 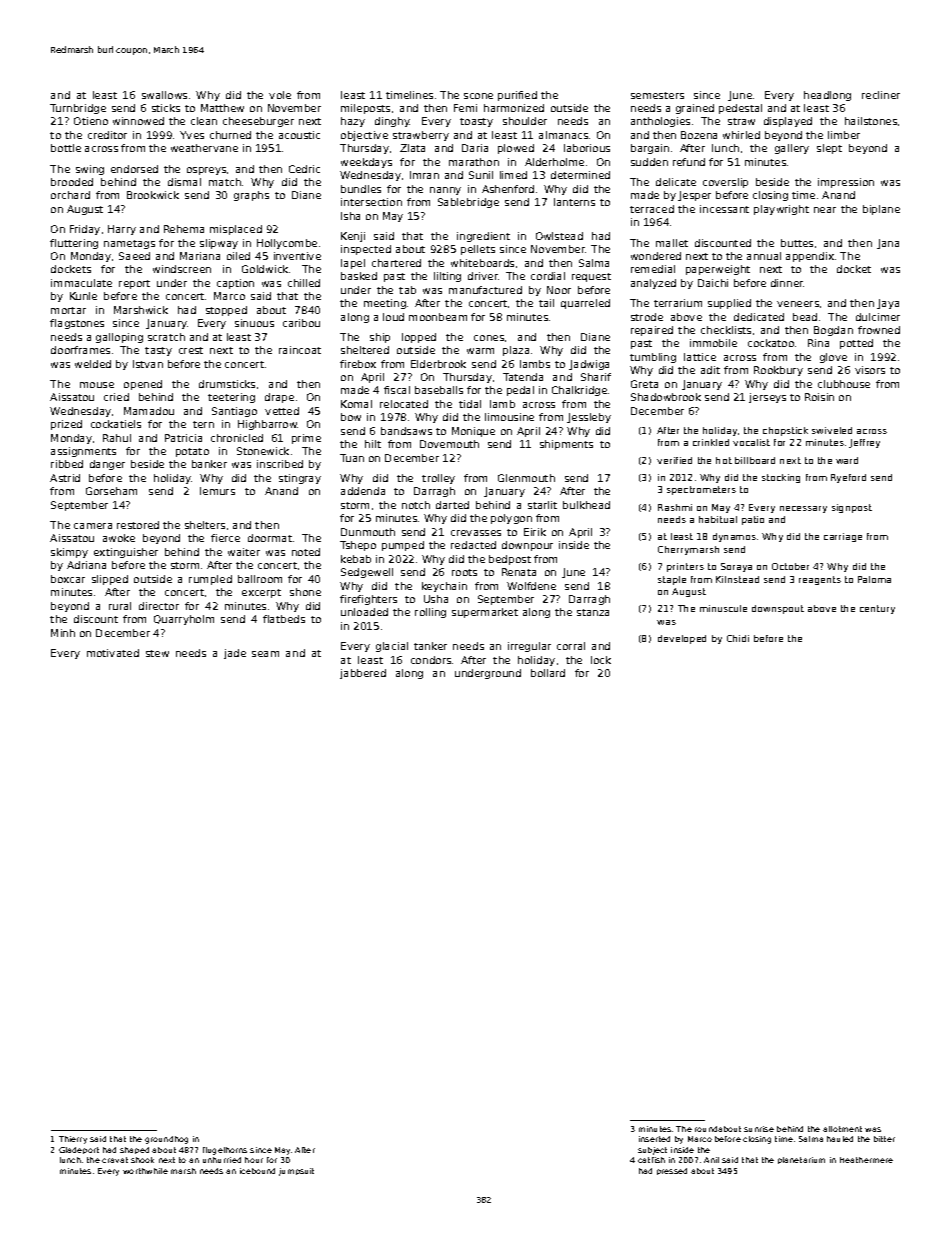 What do you see at coordinates (738, 638) in the screenshot?
I see `Chidi` at bounding box center [738, 638].
